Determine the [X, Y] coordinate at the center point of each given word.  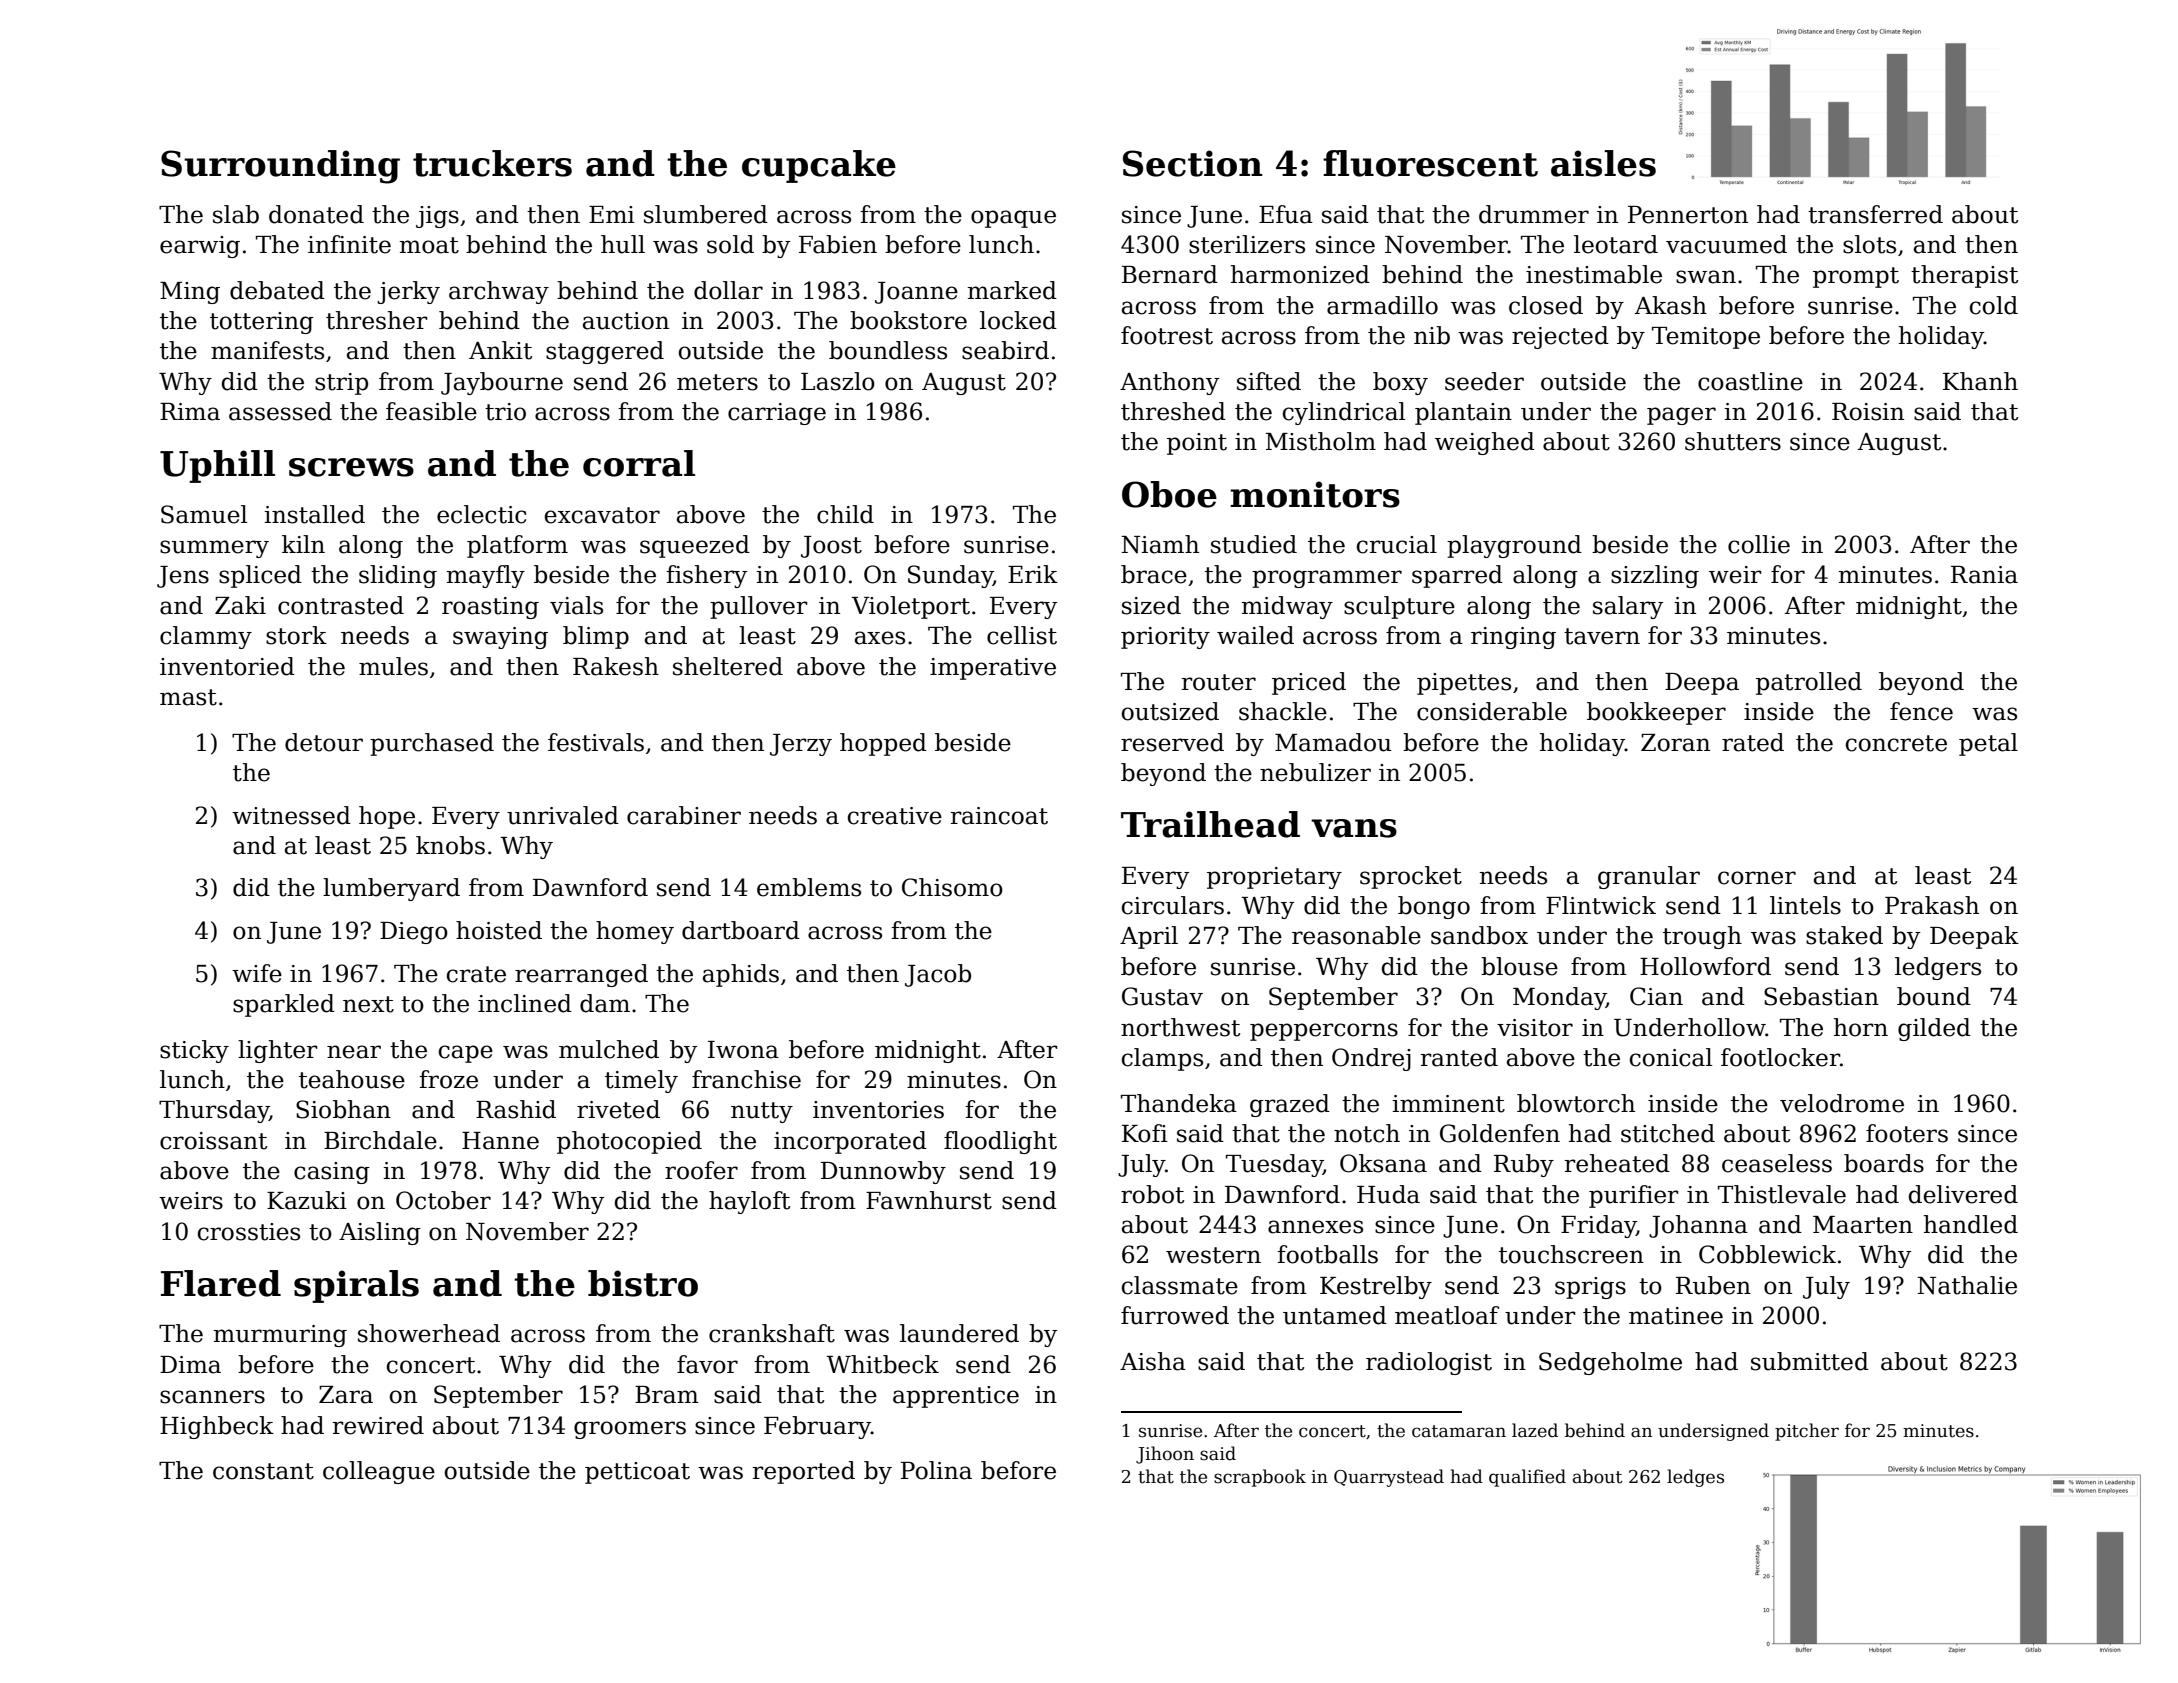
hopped [883, 744]
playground [1514, 546]
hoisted [499, 930]
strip [341, 384]
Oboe [1169, 494]
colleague [379, 1472]
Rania [1984, 575]
